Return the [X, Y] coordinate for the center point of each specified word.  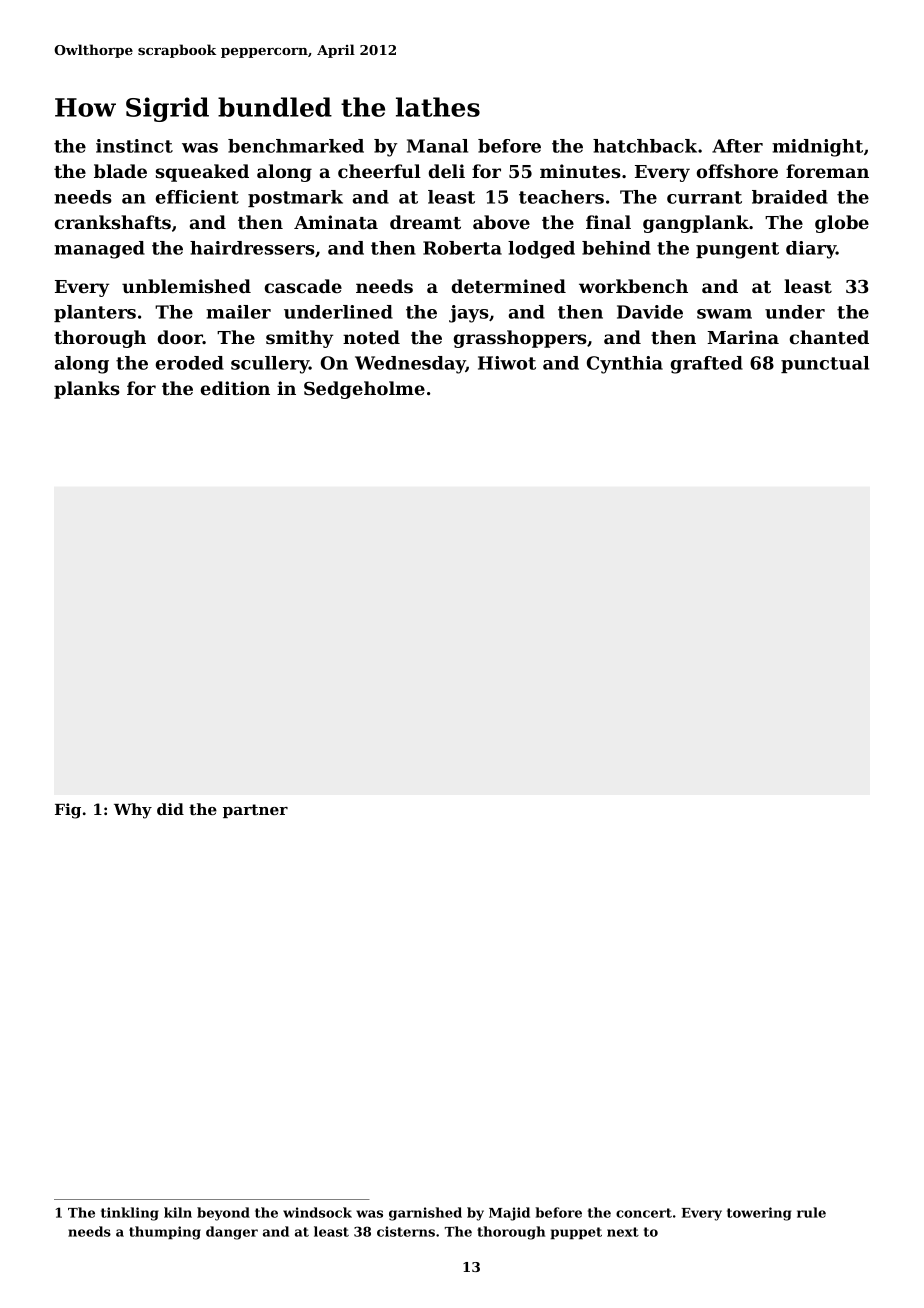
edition [235, 388]
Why [133, 811]
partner [255, 811]
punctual [825, 364]
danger [232, 1233]
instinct [134, 146]
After [737, 146]
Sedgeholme [364, 390]
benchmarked [296, 146]
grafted [707, 365]
